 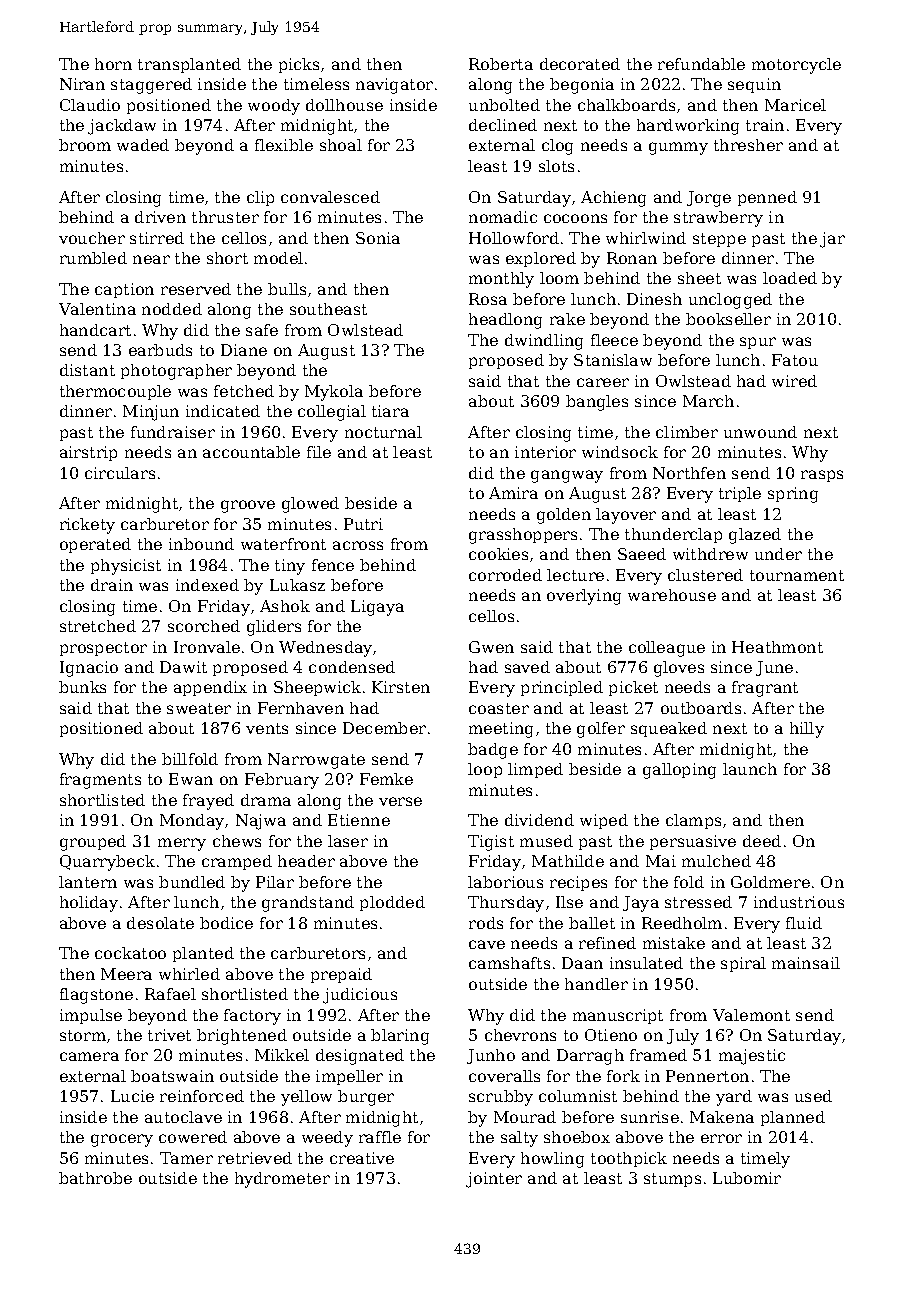 What do you see at coordinates (762, 841) in the image?
I see `deed` at bounding box center [762, 841].
